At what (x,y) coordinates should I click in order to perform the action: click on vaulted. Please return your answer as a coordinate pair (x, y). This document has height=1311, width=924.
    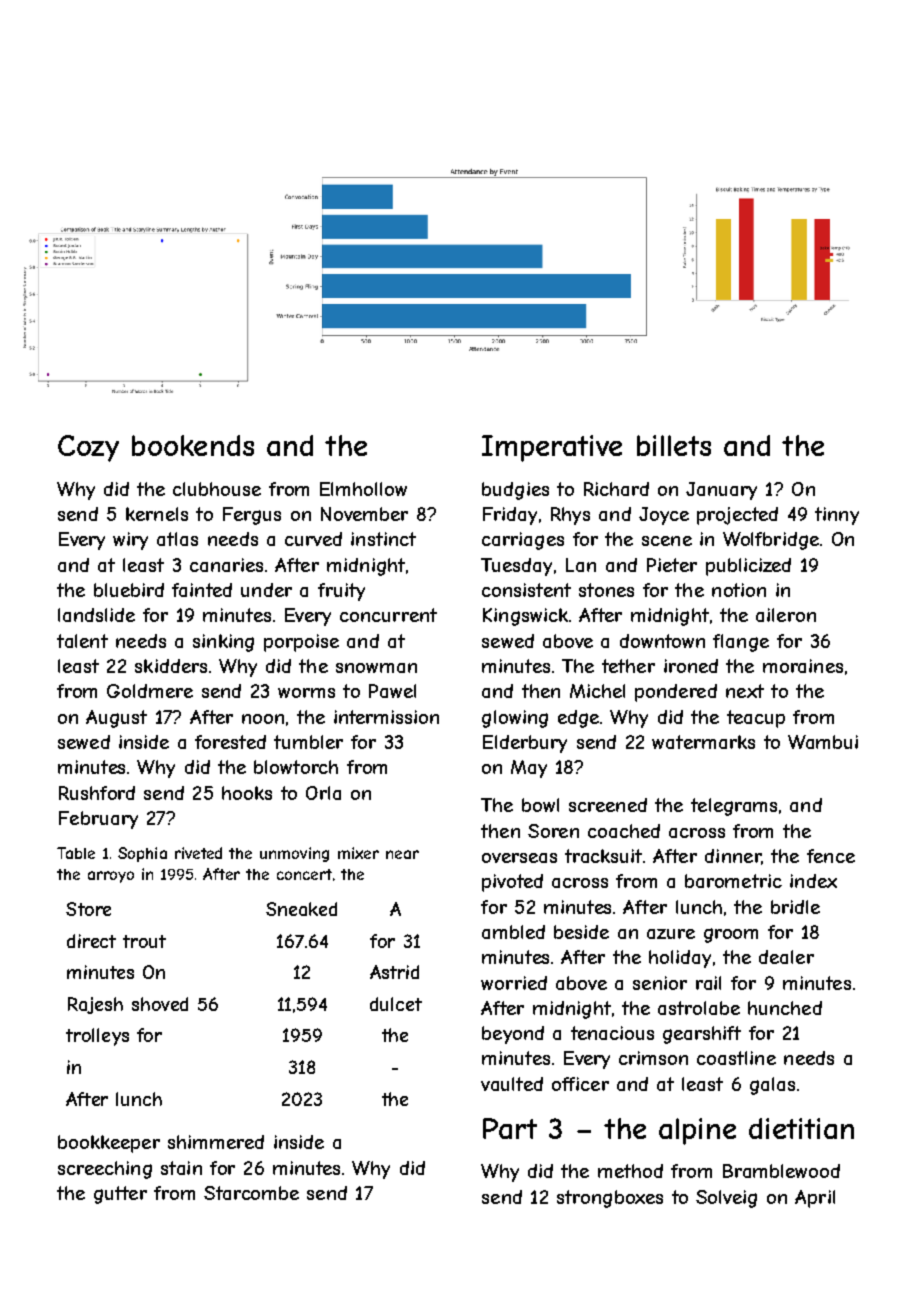
    Looking at the image, I should click on (512, 1084).
